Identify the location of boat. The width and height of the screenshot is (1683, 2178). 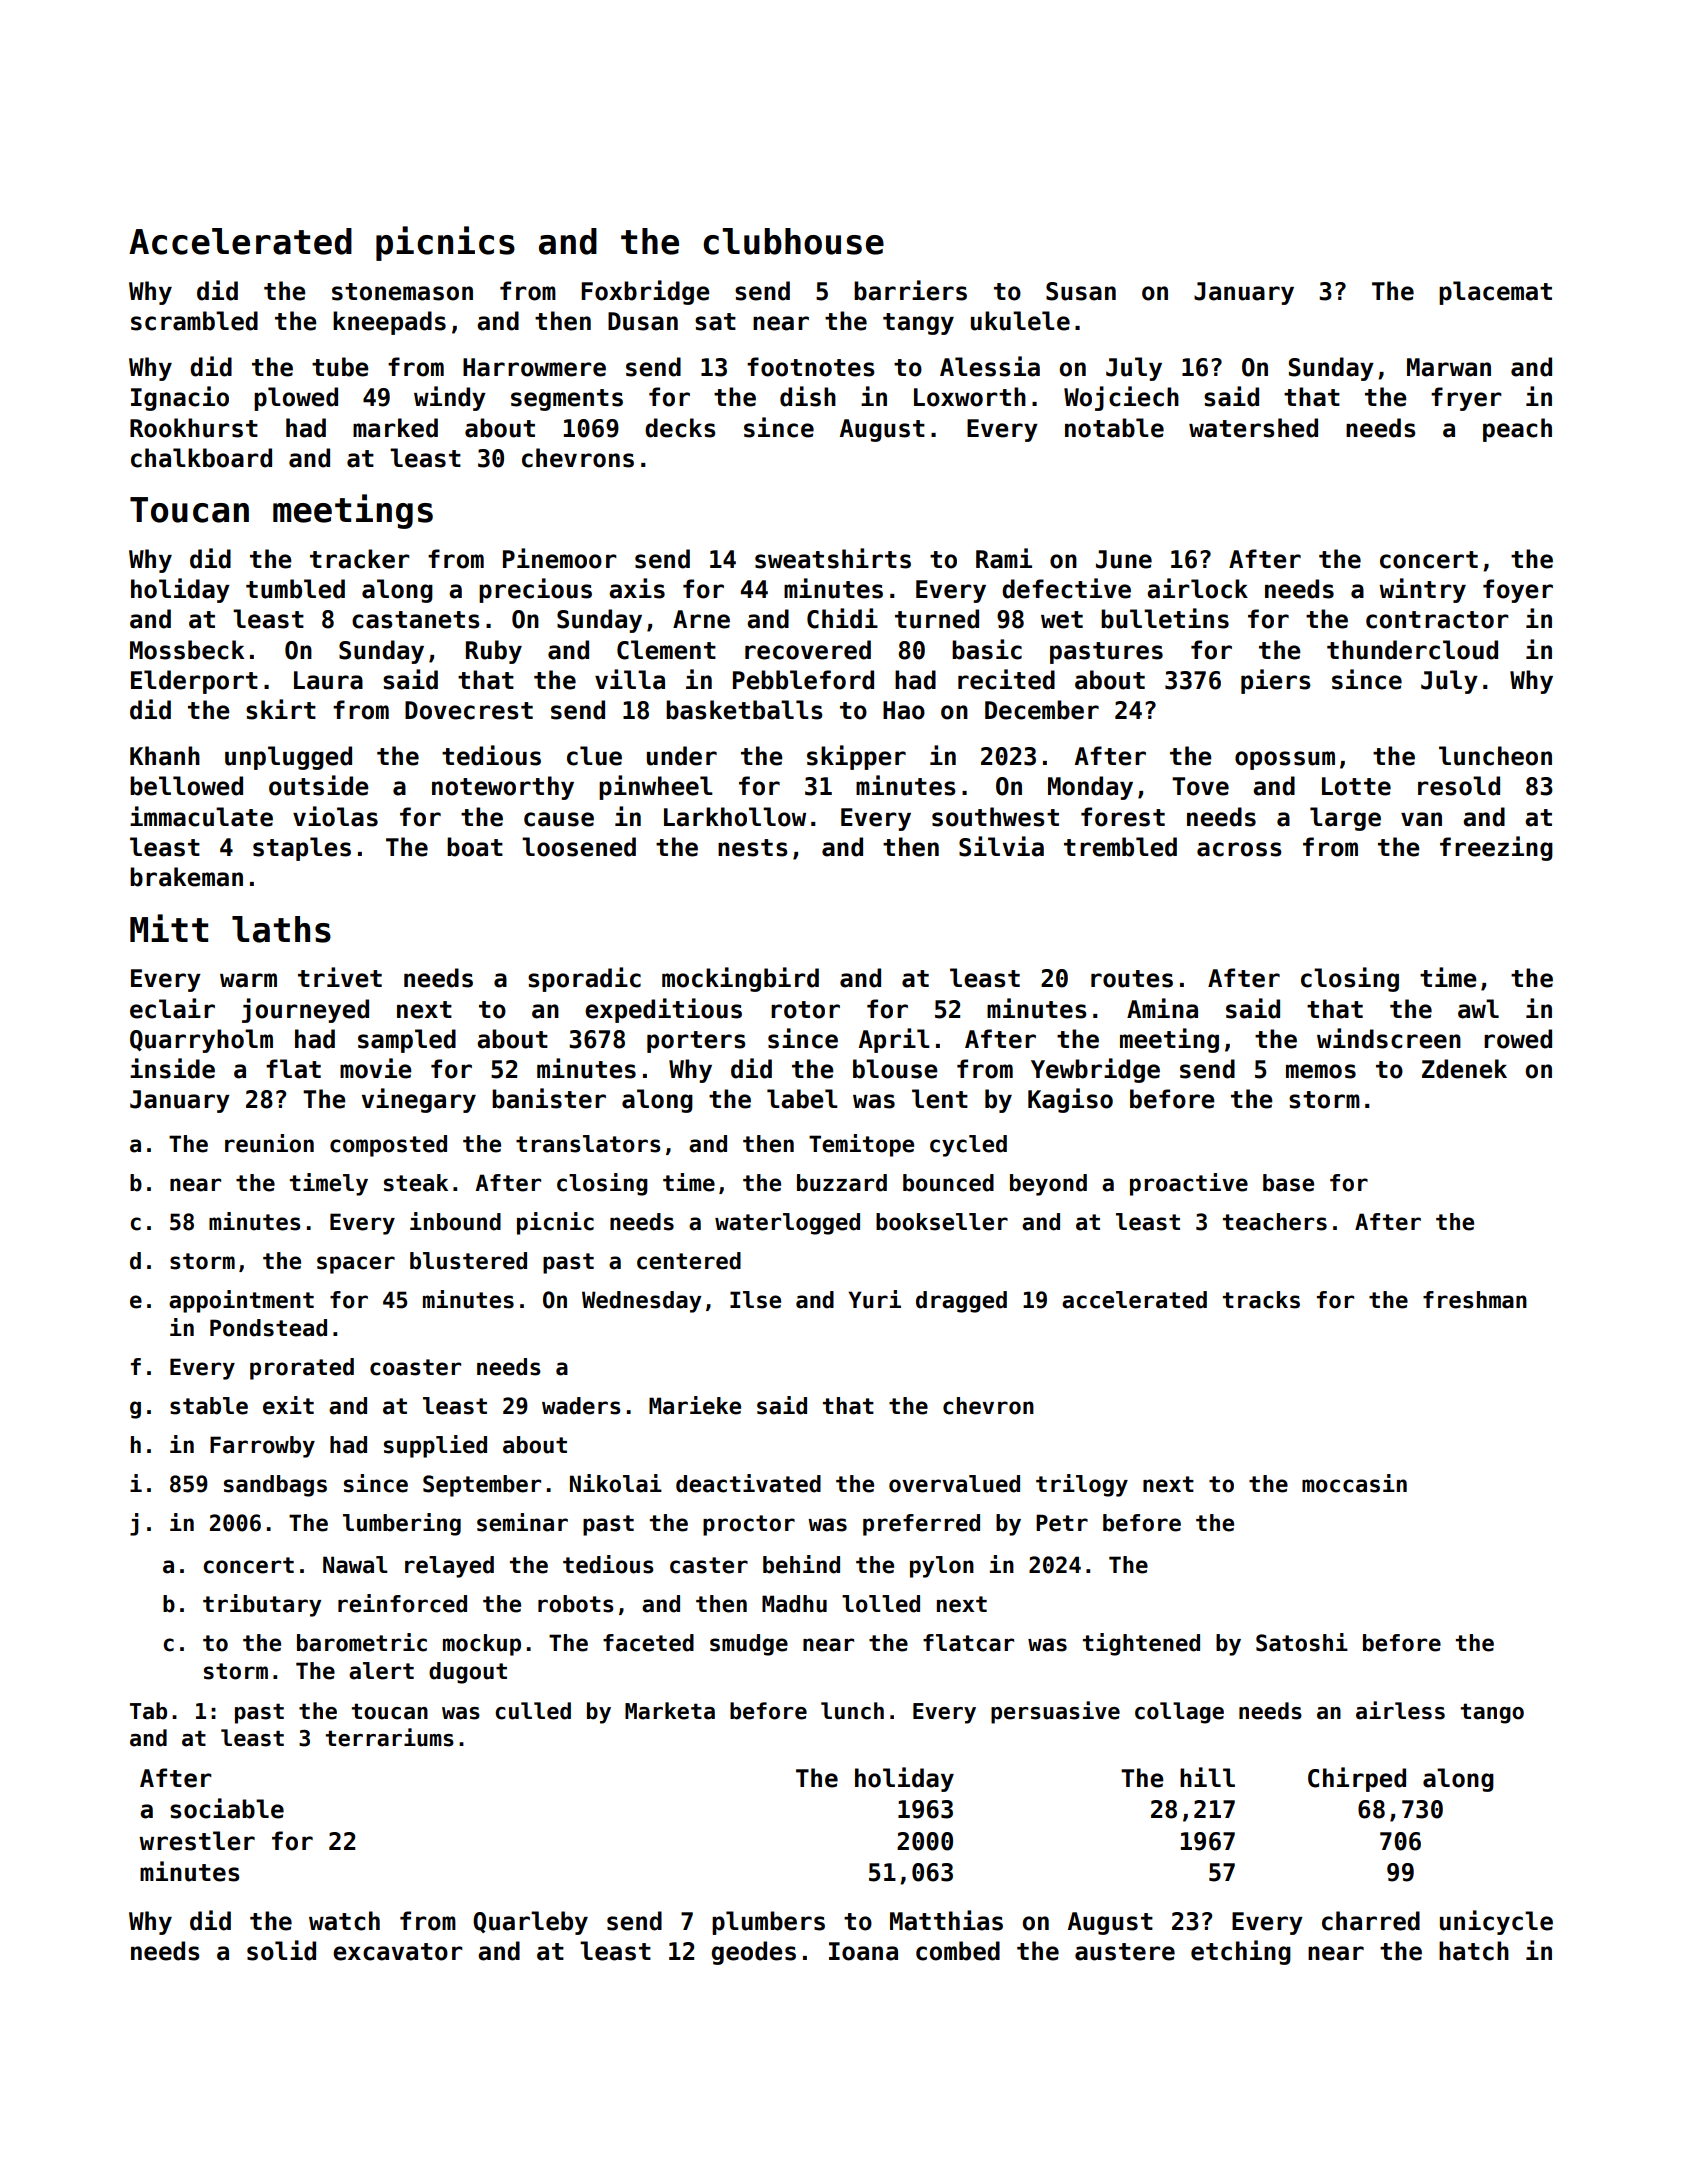
(475, 847).
